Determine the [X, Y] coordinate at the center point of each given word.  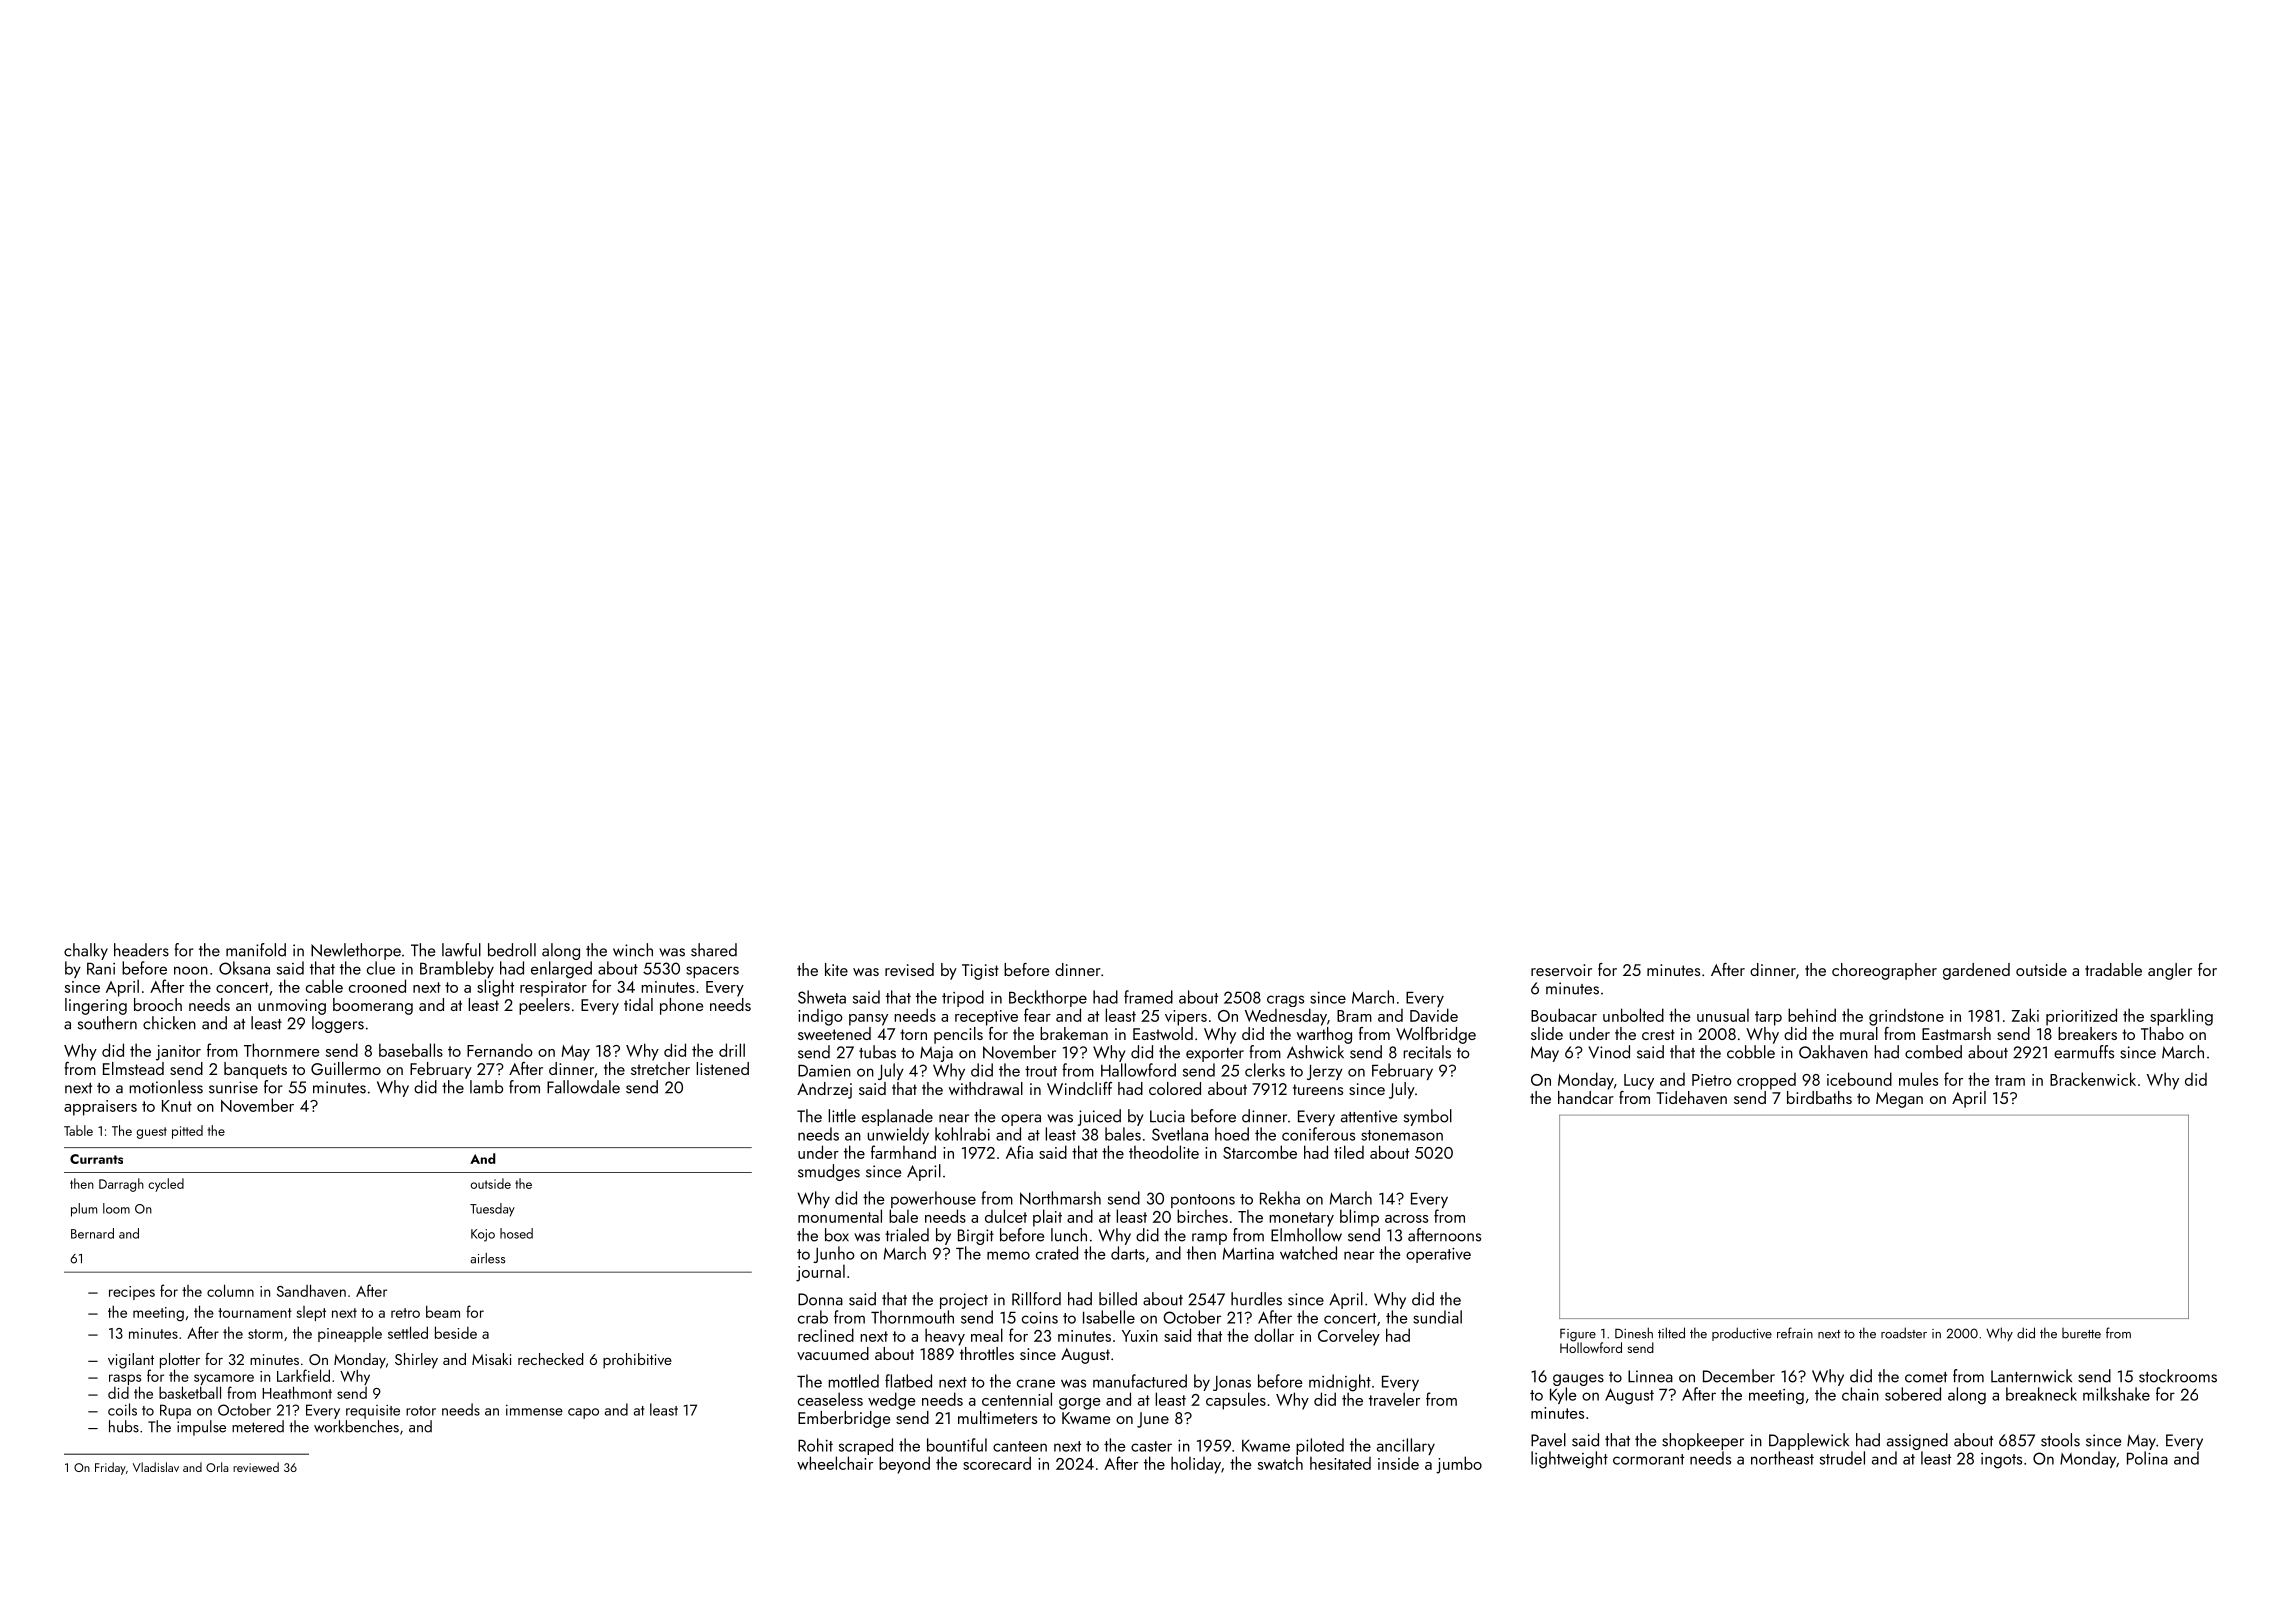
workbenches [356, 1426]
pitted [187, 1132]
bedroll [512, 950]
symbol [1428, 1117]
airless [487, 1258]
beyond [904, 1465]
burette [2081, 1333]
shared [714, 950]
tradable [2113, 969]
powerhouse [933, 1199]
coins [1040, 1317]
